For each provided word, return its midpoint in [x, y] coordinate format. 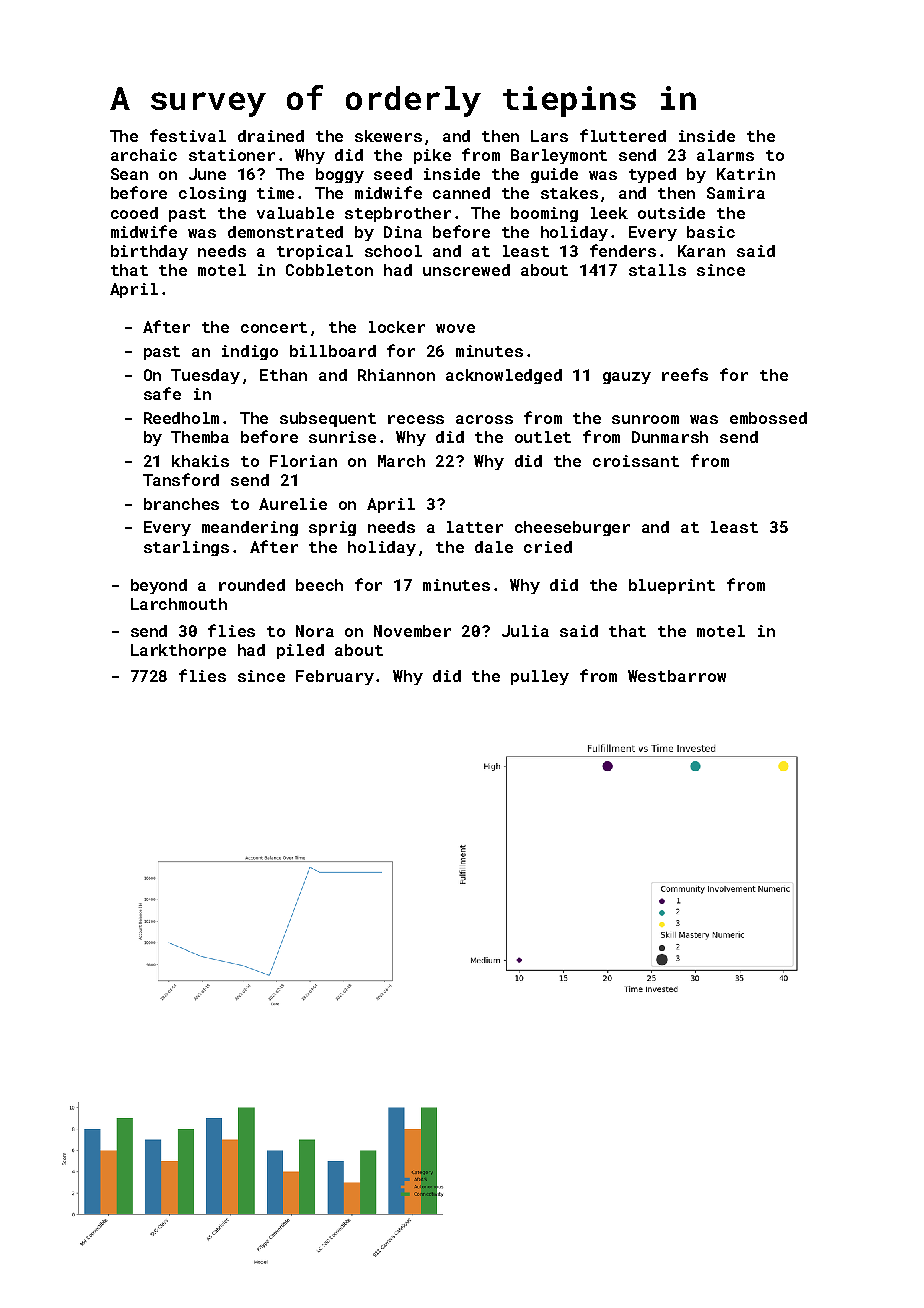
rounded [252, 585]
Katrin [746, 174]
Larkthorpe [178, 651]
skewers [388, 136]
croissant [636, 461]
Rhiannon [396, 375]
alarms [725, 155]
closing [212, 194]
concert [274, 327]
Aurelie [293, 504]
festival [188, 135]
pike [432, 156]
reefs [685, 374]
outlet [543, 437]
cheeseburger [572, 528]
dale [494, 547]
